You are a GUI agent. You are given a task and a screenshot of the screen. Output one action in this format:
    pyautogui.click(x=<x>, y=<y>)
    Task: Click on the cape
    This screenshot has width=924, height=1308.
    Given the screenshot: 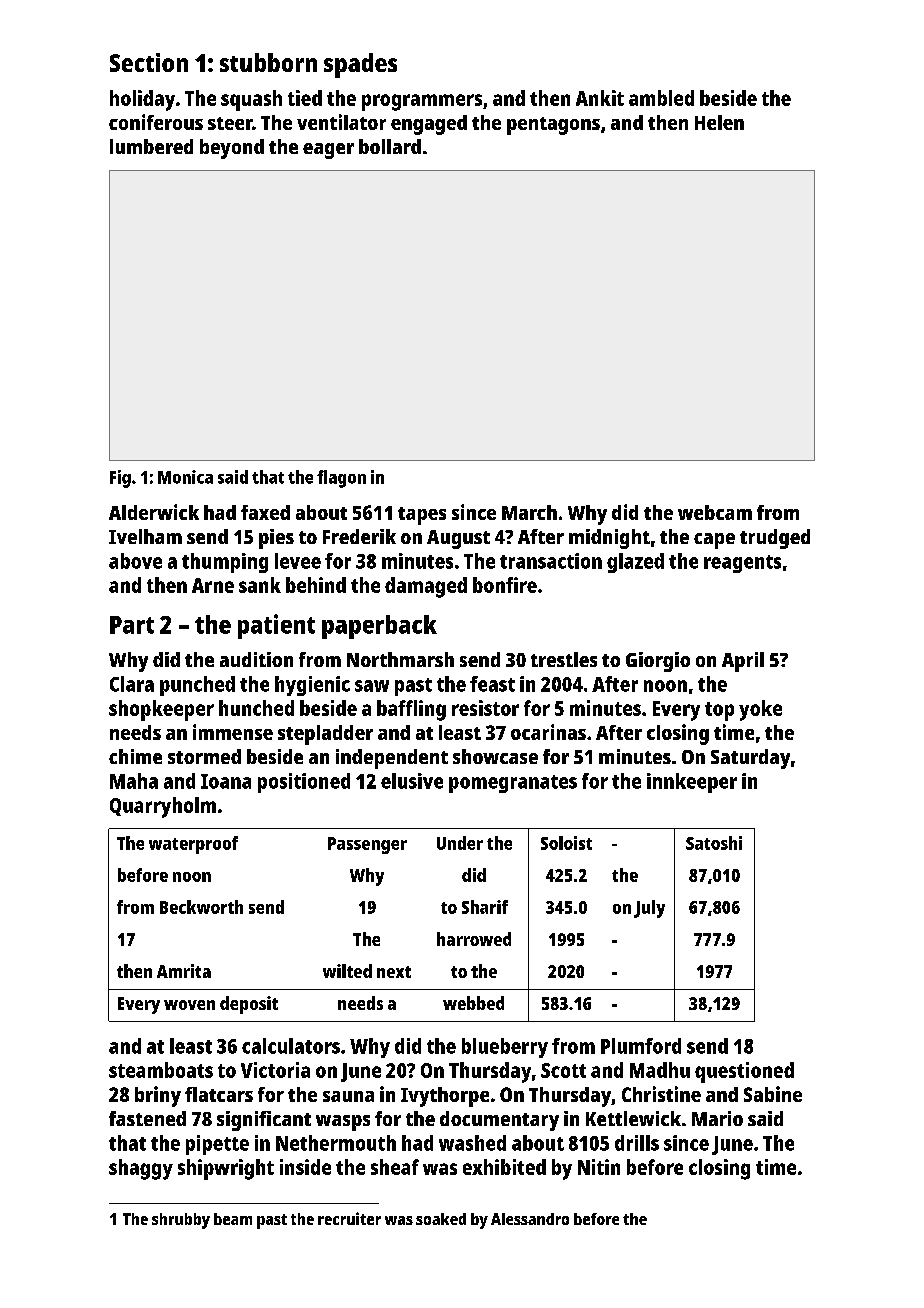 What is the action you would take?
    pyautogui.click(x=714, y=541)
